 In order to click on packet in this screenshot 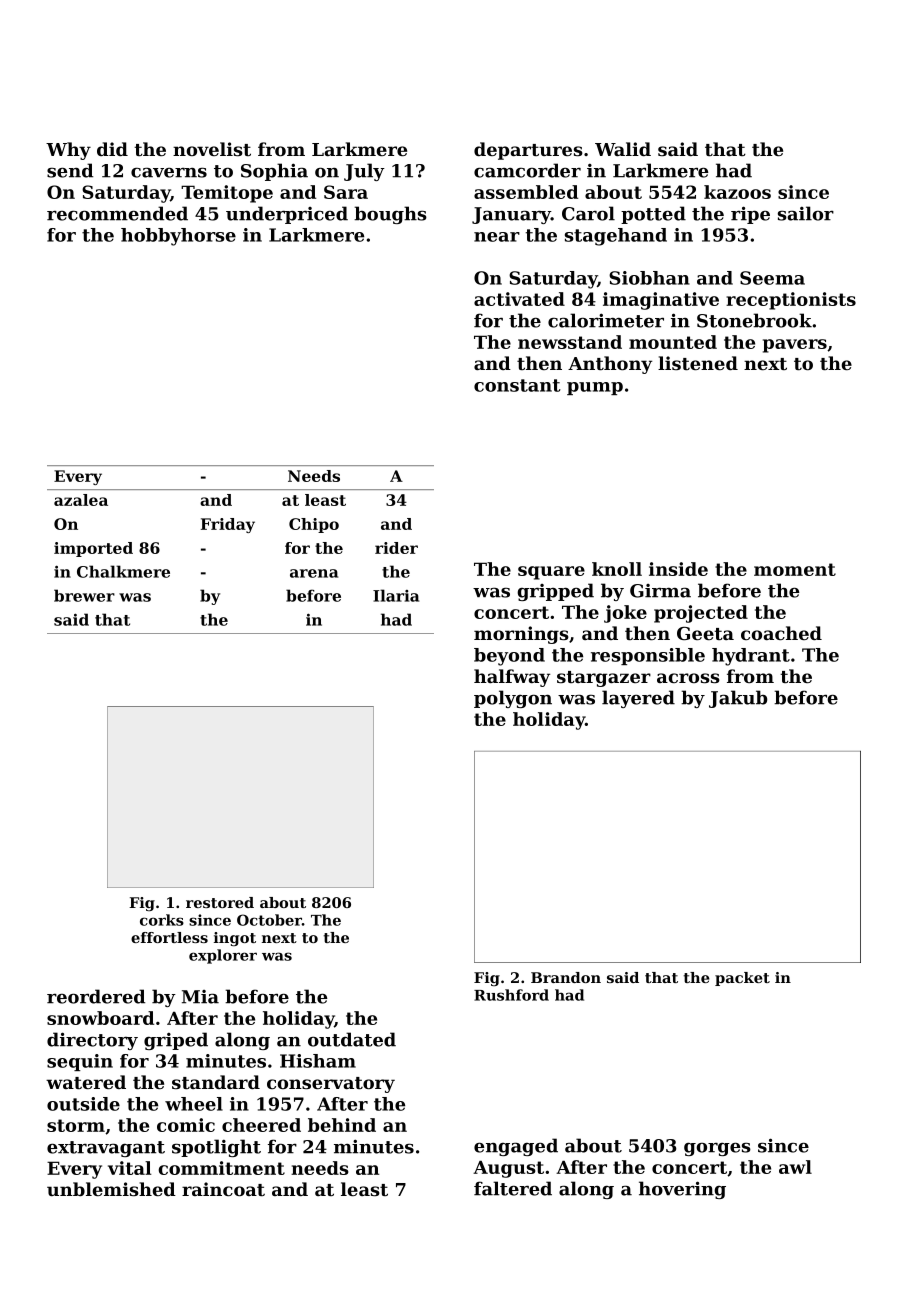, I will do `click(742, 979)`.
